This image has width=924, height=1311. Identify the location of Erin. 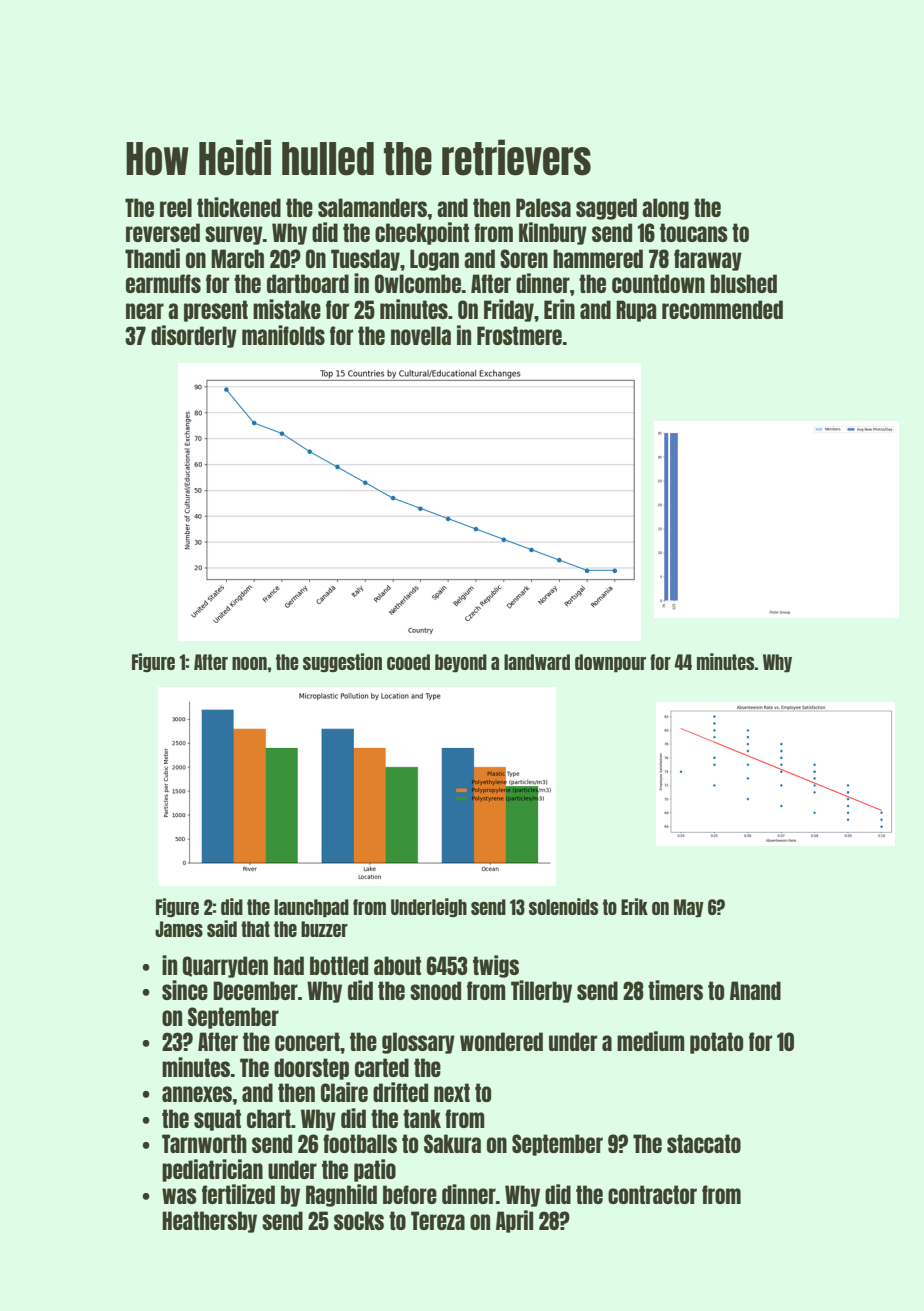
(559, 309).
